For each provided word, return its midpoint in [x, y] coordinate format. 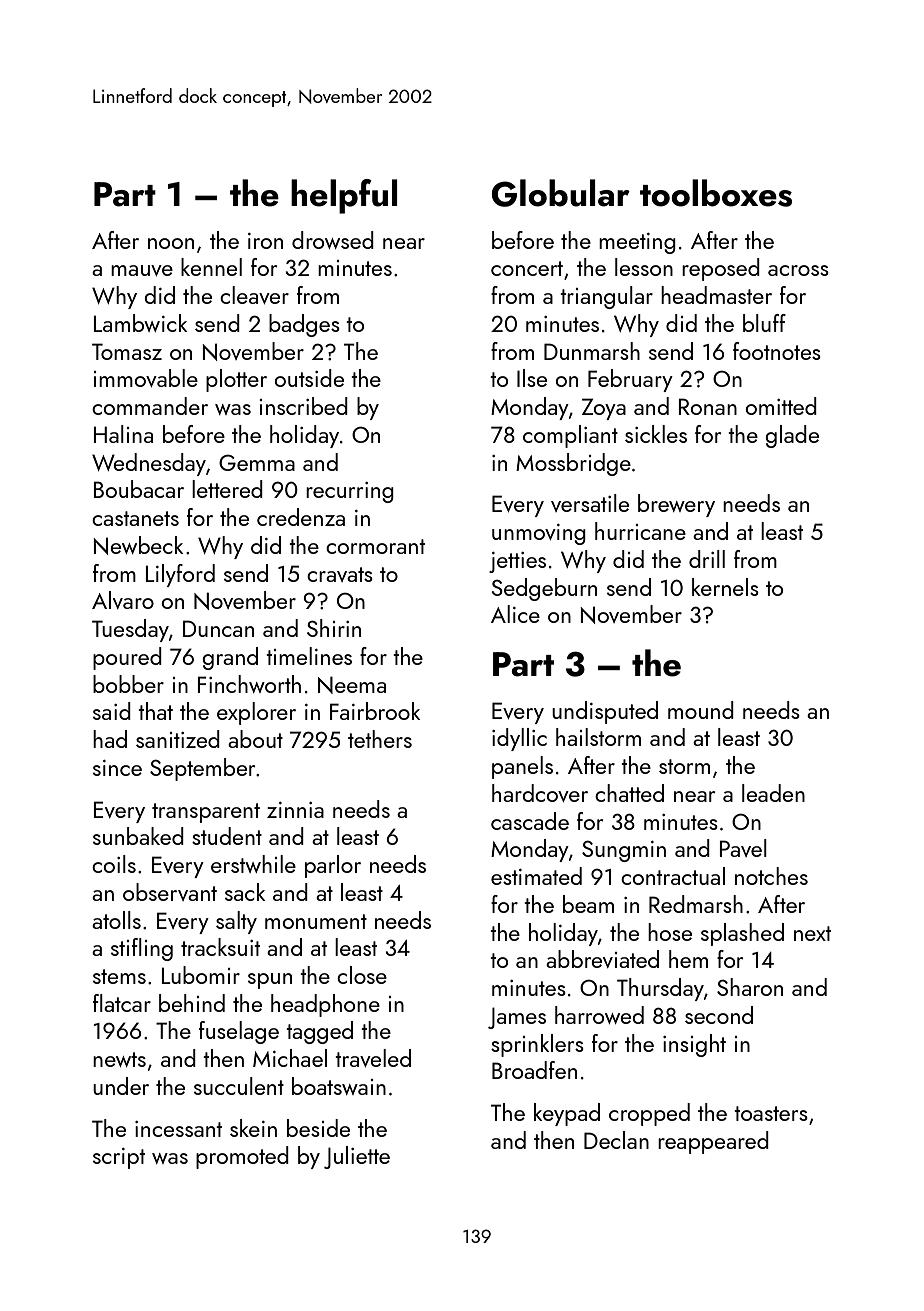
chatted [629, 793]
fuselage [239, 1032]
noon [171, 243]
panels [522, 767]
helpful [344, 196]
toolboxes [716, 193]
